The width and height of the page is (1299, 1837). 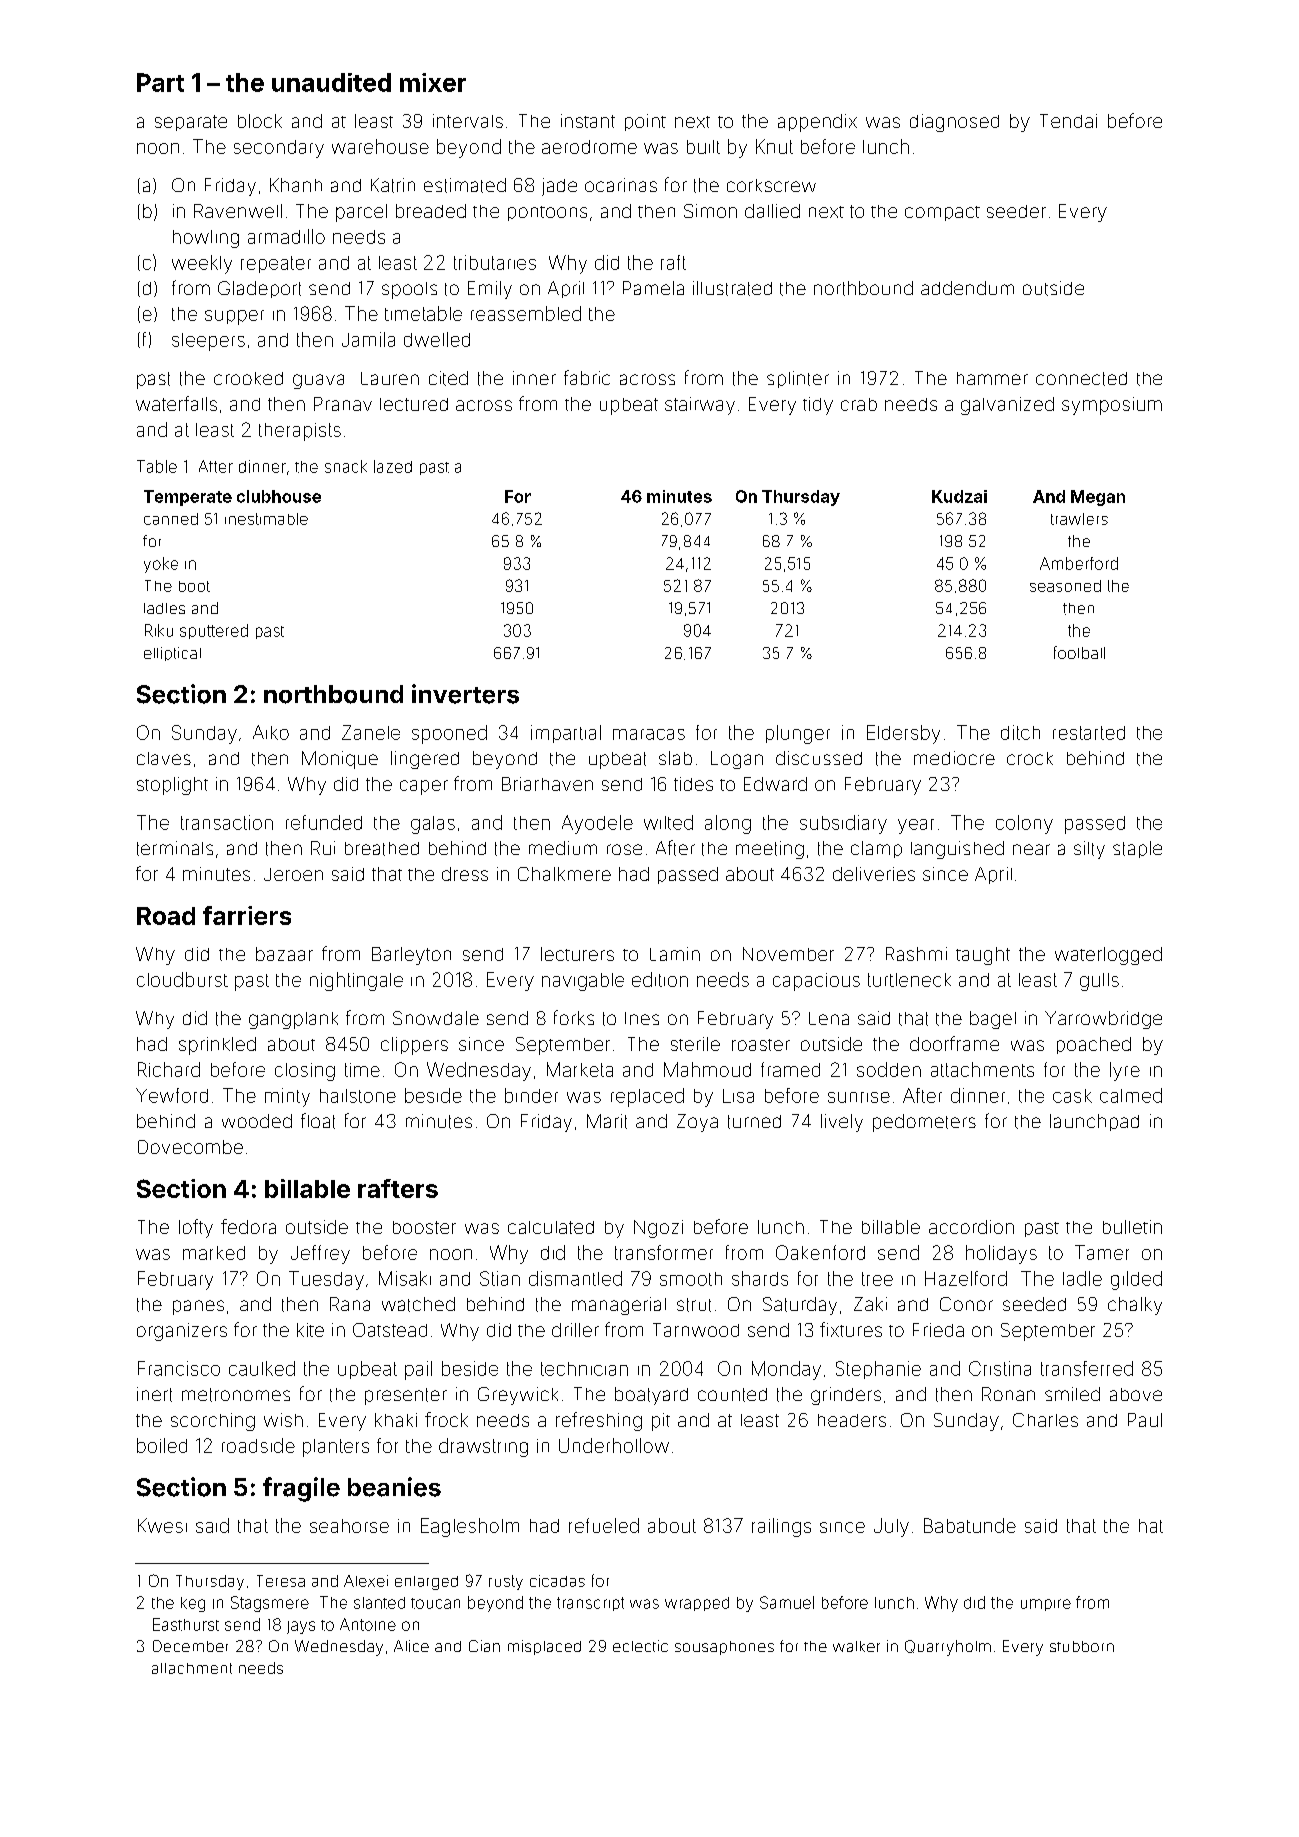 What do you see at coordinates (1065, 586) in the page?
I see `seasoned` at bounding box center [1065, 586].
